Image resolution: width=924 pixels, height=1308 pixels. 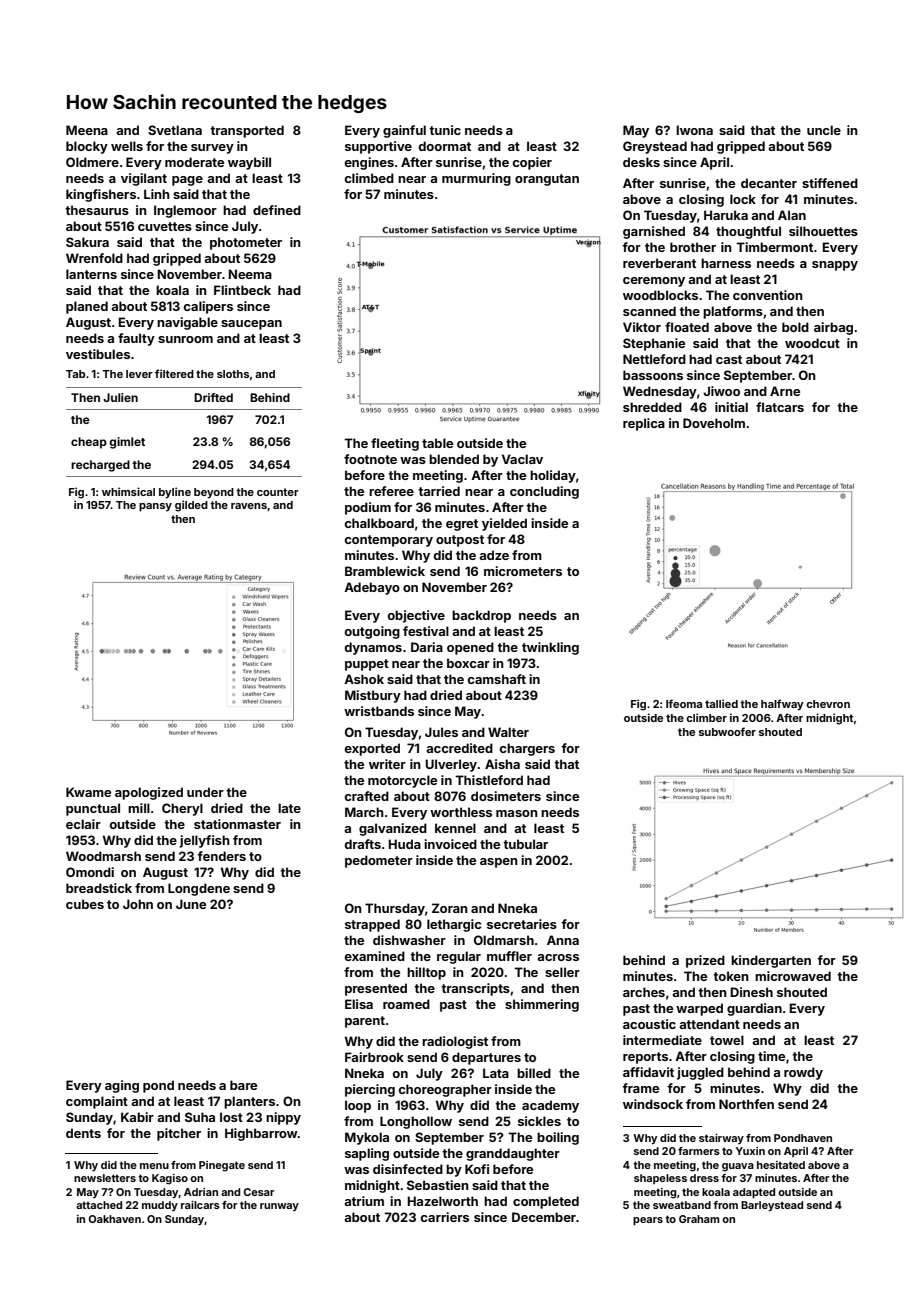 I want to click on moderate, so click(x=194, y=162).
